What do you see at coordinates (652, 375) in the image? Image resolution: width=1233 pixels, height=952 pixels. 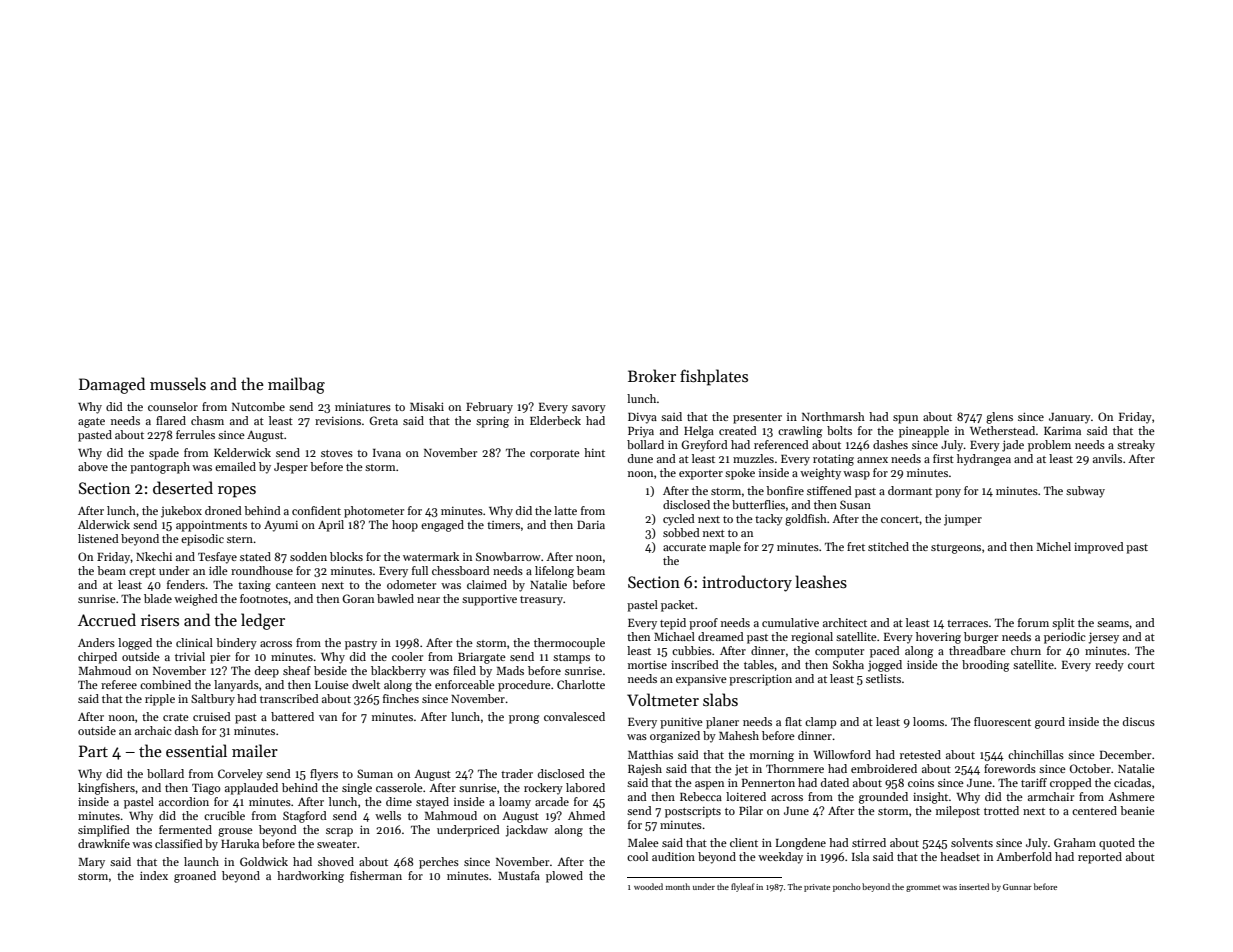 I see `Broker` at bounding box center [652, 375].
